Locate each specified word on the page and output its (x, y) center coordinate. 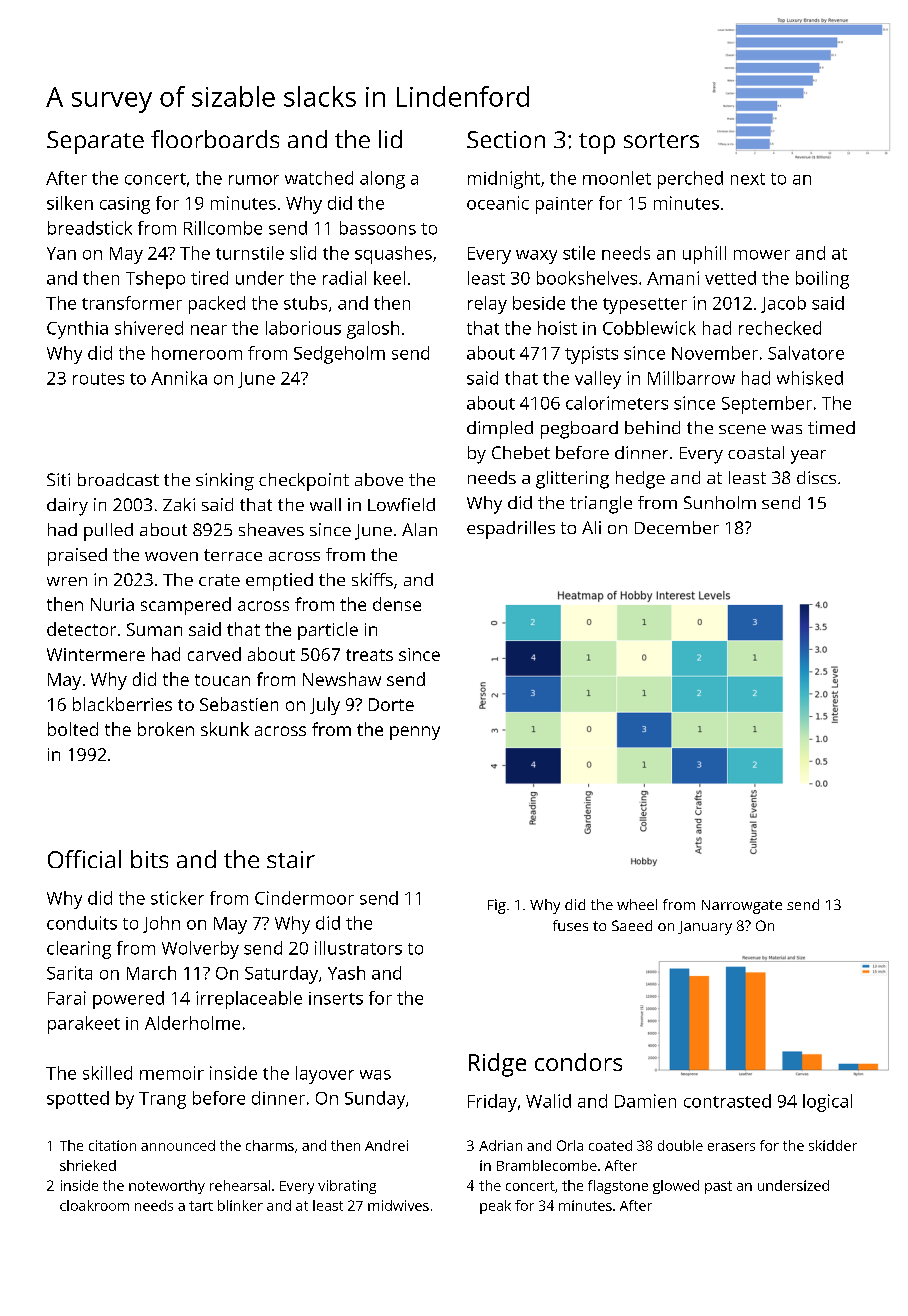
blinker (240, 1205)
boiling (822, 280)
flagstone (618, 1187)
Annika (179, 378)
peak (495, 1207)
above (379, 479)
